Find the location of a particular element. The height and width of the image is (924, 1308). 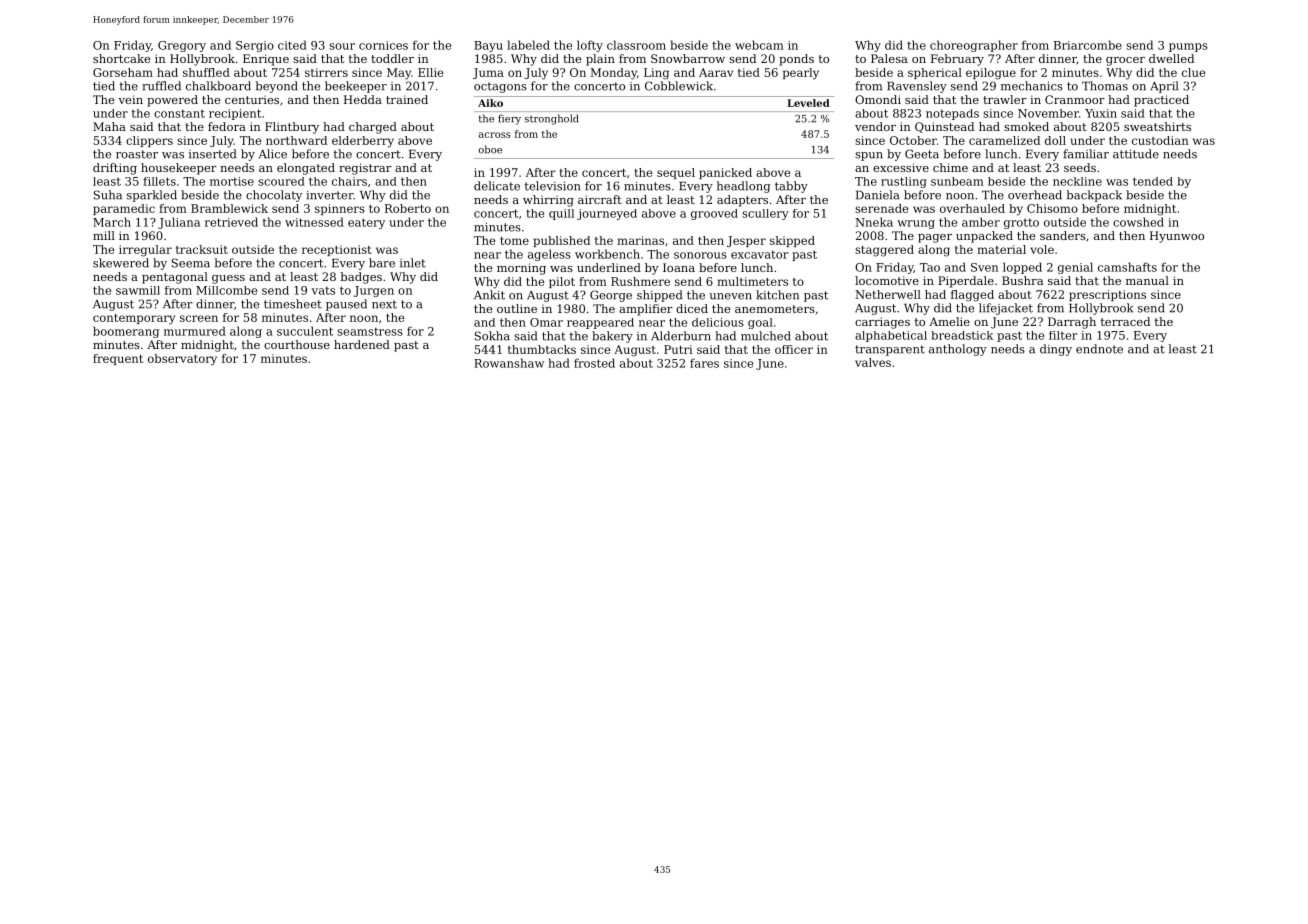

oboe is located at coordinates (490, 149).
